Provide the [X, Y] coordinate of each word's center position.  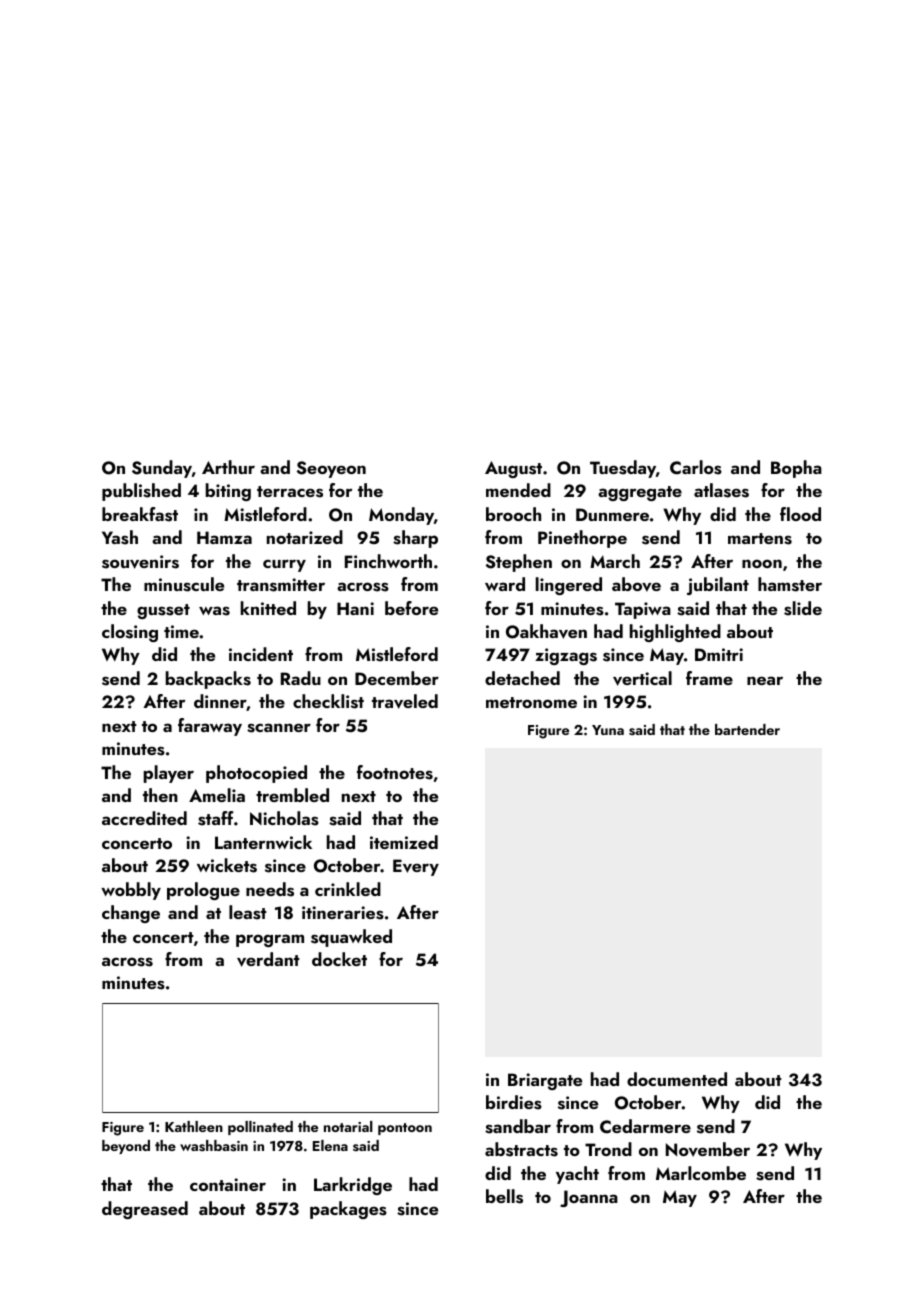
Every [416, 867]
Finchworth [388, 561]
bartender [747, 729]
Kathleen [194, 1126]
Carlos [696, 467]
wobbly [131, 891]
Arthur [228, 467]
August [513, 469]
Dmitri [719, 654]
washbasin [214, 1146]
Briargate [545, 1081]
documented [677, 1079]
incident [261, 654]
